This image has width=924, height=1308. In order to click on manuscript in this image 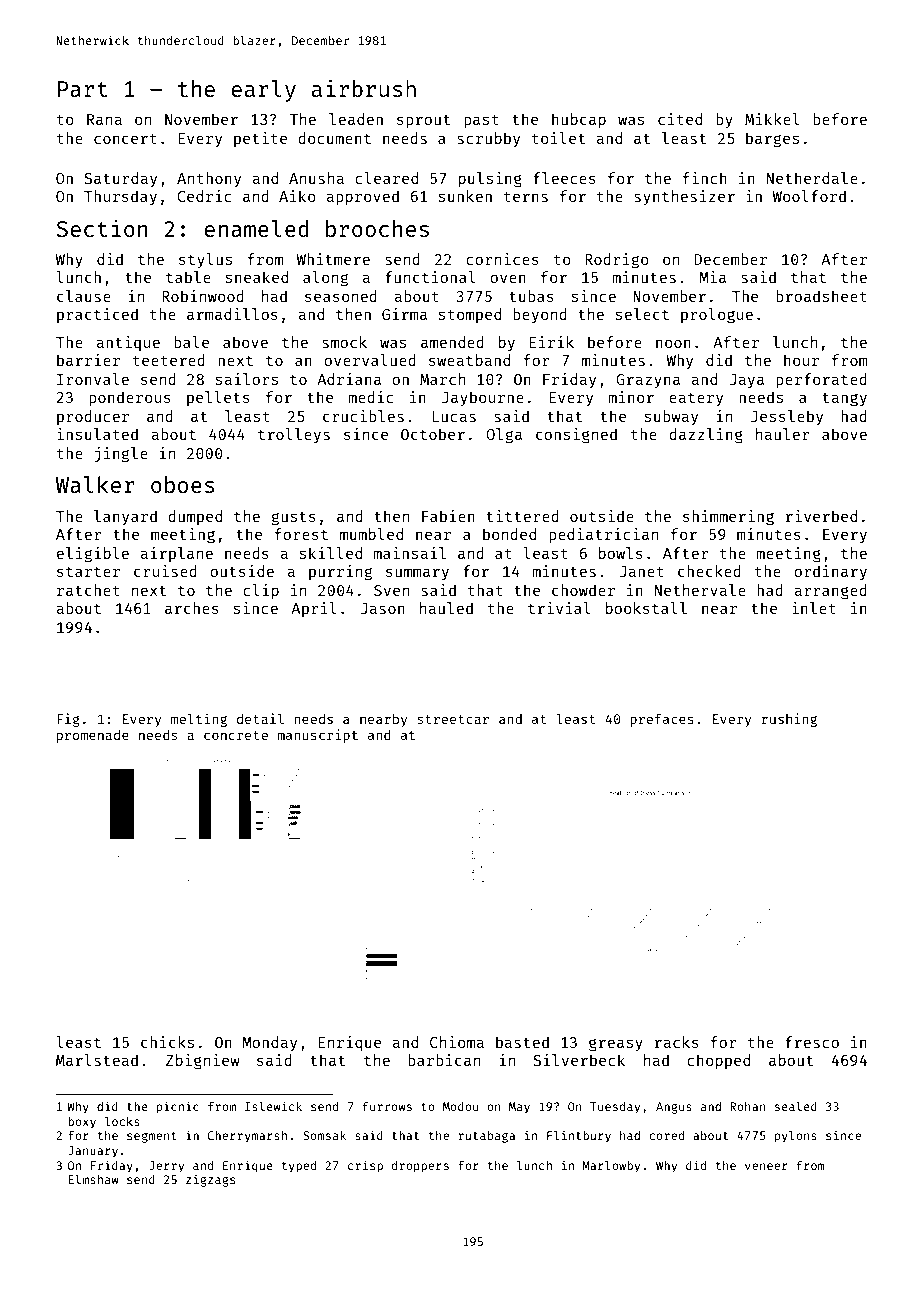, I will do `click(317, 736)`.
